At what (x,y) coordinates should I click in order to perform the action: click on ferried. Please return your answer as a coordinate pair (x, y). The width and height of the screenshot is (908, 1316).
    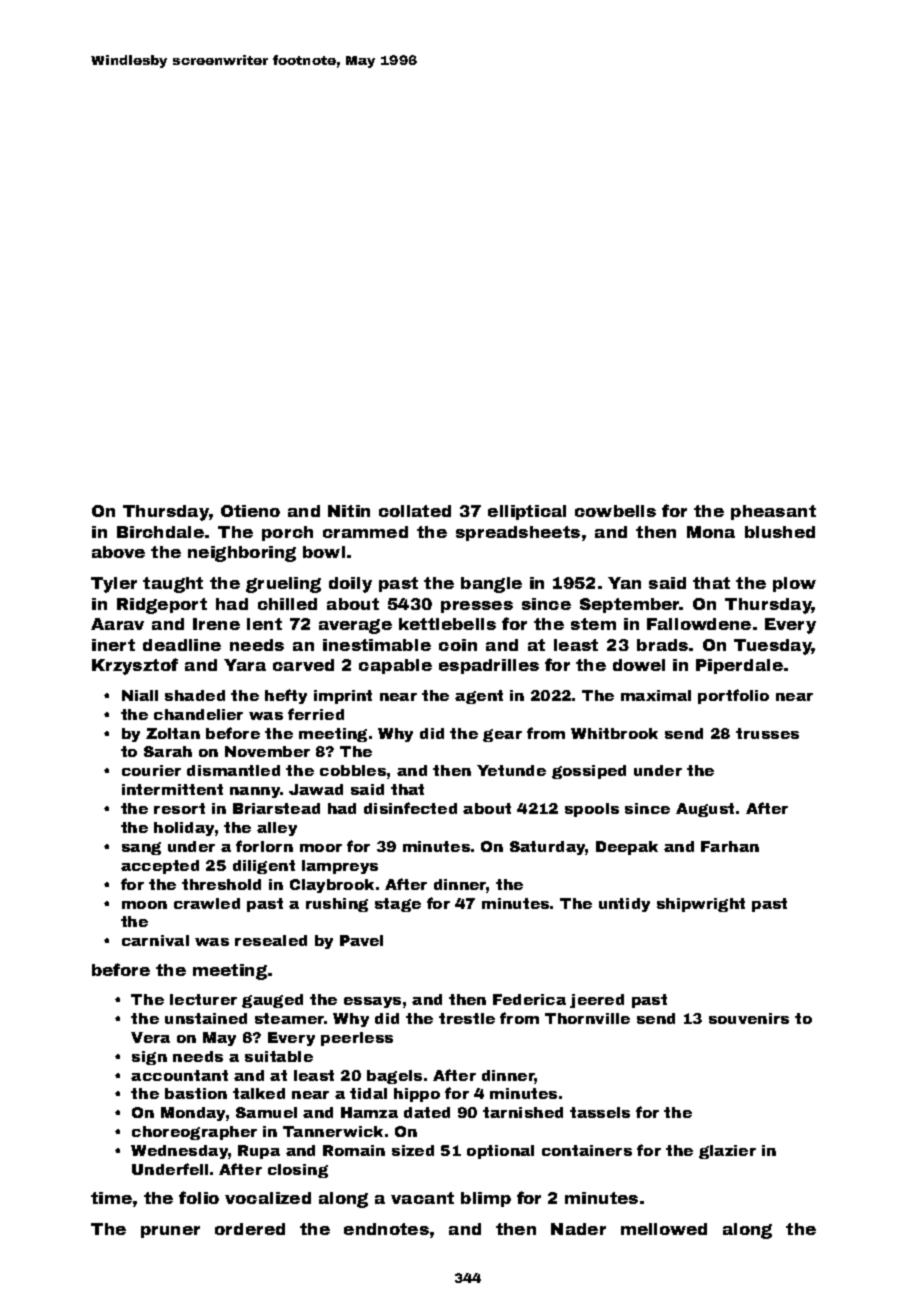
    Looking at the image, I should click on (316, 714).
